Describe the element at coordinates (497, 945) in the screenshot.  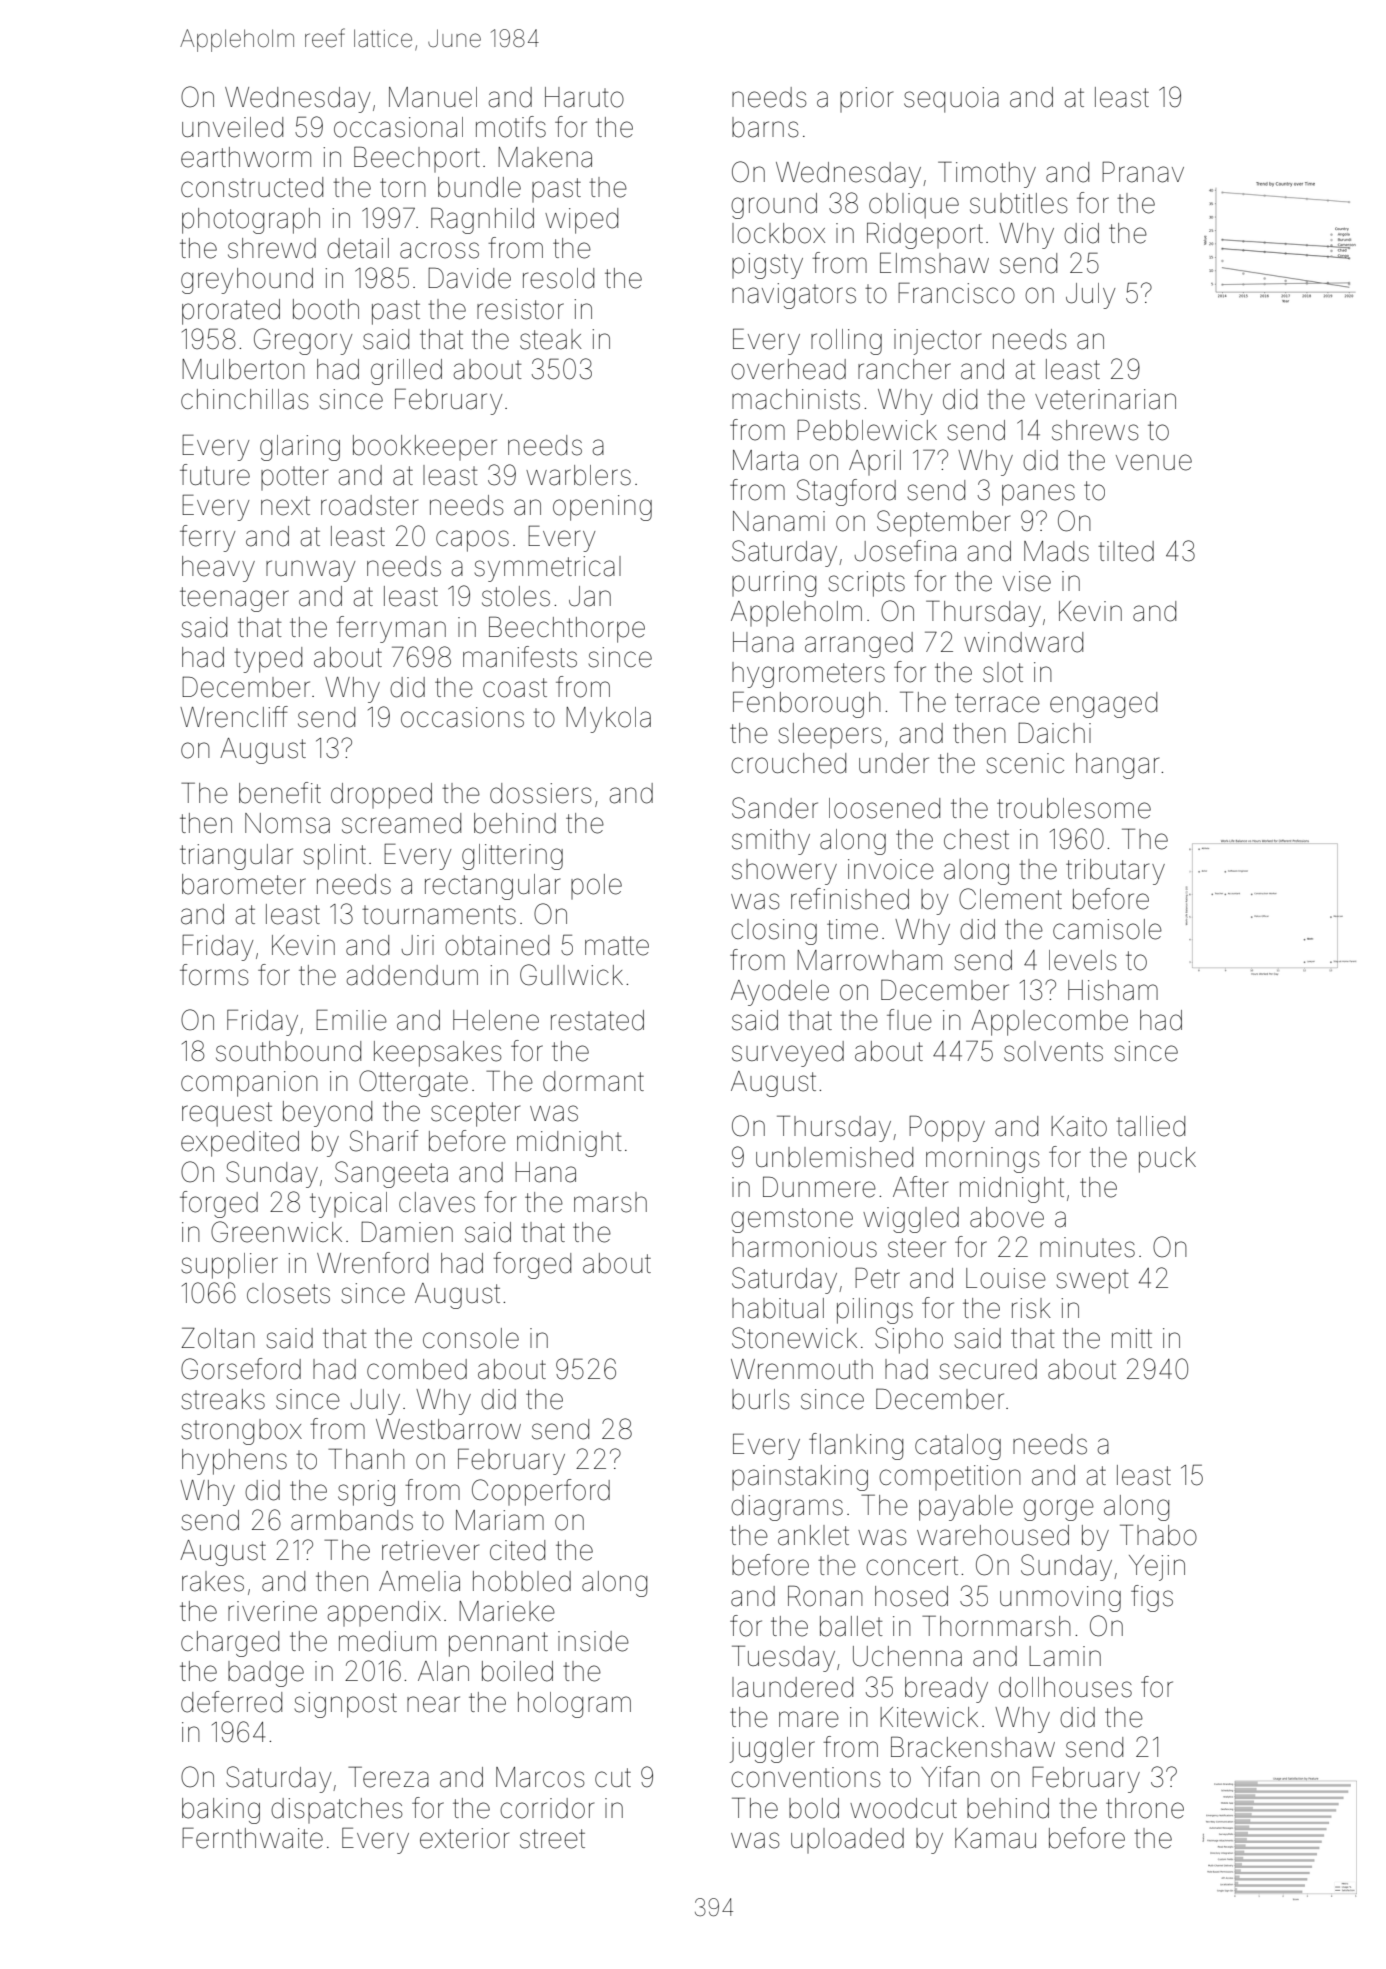
I see `obtained` at that location.
